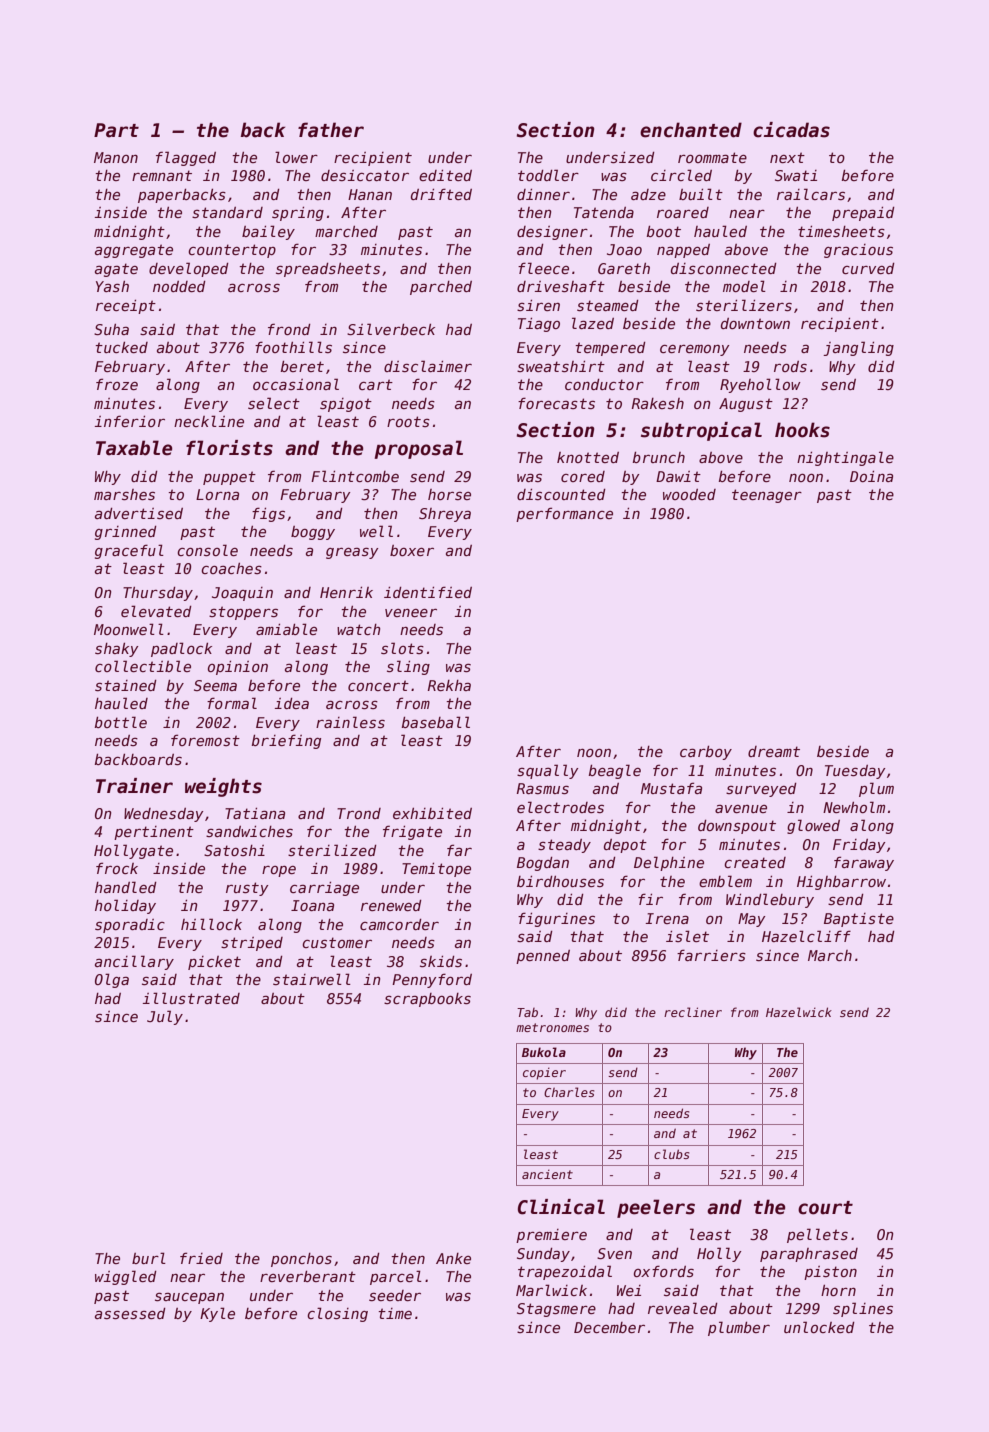 The width and height of the screenshot is (989, 1432). I want to click on ancillary, so click(134, 962).
